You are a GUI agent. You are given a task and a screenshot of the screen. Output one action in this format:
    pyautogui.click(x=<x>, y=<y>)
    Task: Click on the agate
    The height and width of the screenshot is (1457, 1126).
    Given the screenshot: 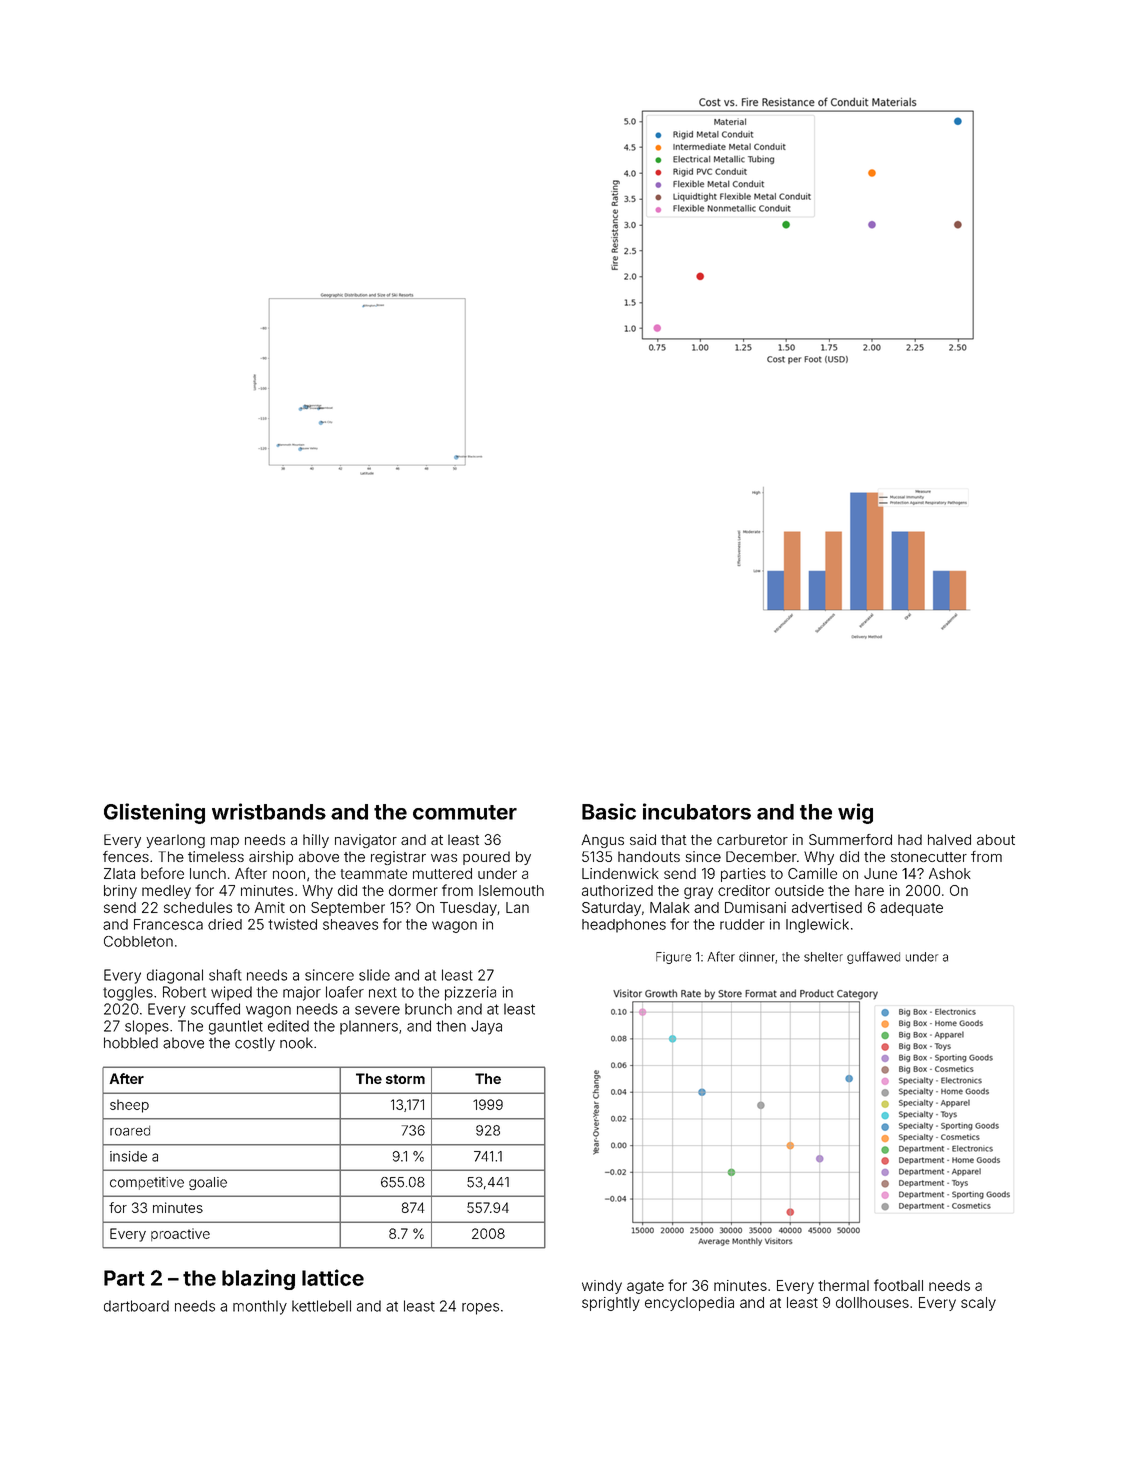 What is the action you would take?
    pyautogui.click(x=645, y=1287)
